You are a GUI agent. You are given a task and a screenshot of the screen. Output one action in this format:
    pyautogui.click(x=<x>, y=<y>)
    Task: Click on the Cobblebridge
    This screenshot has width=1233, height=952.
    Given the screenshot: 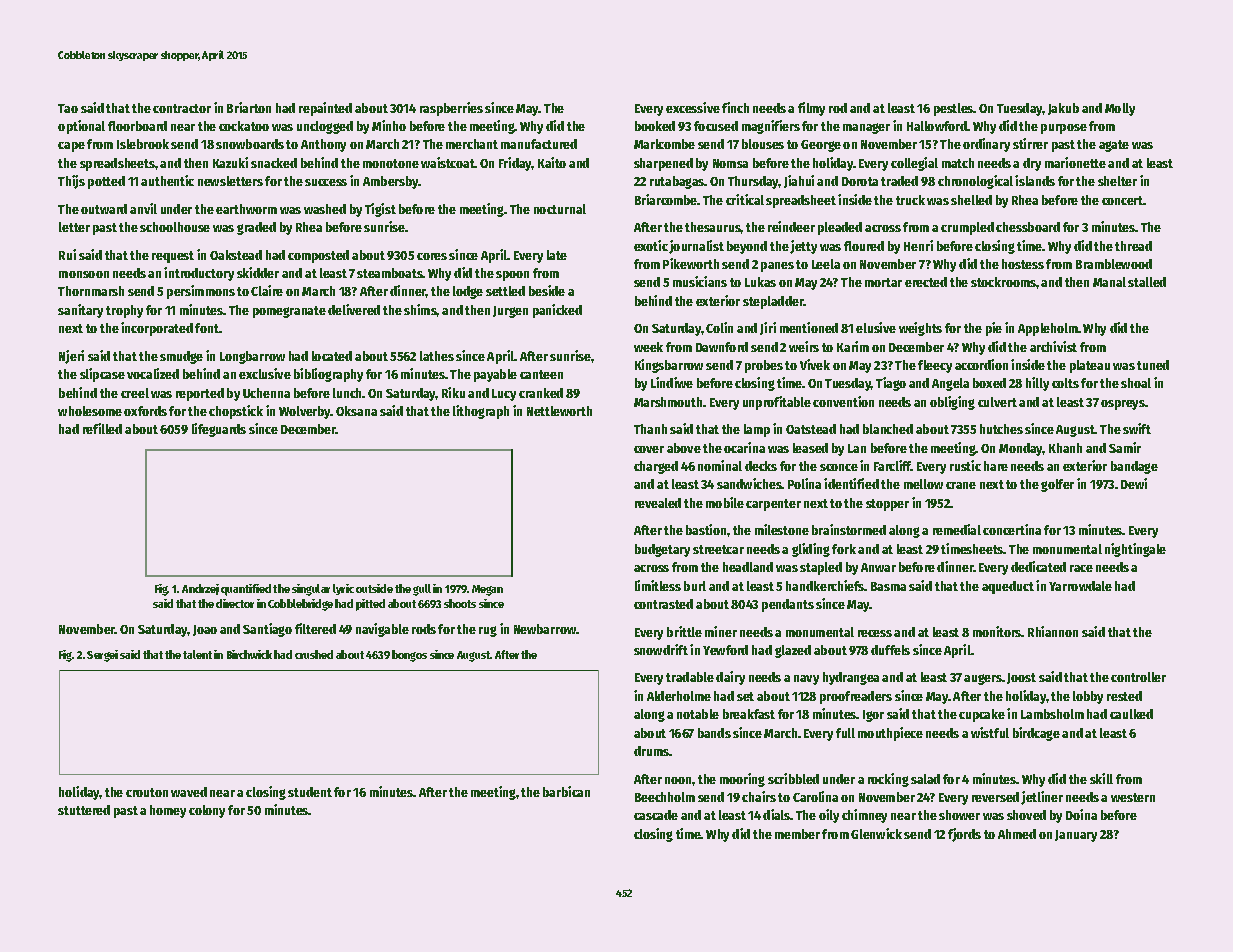 What is the action you would take?
    pyautogui.click(x=300, y=605)
